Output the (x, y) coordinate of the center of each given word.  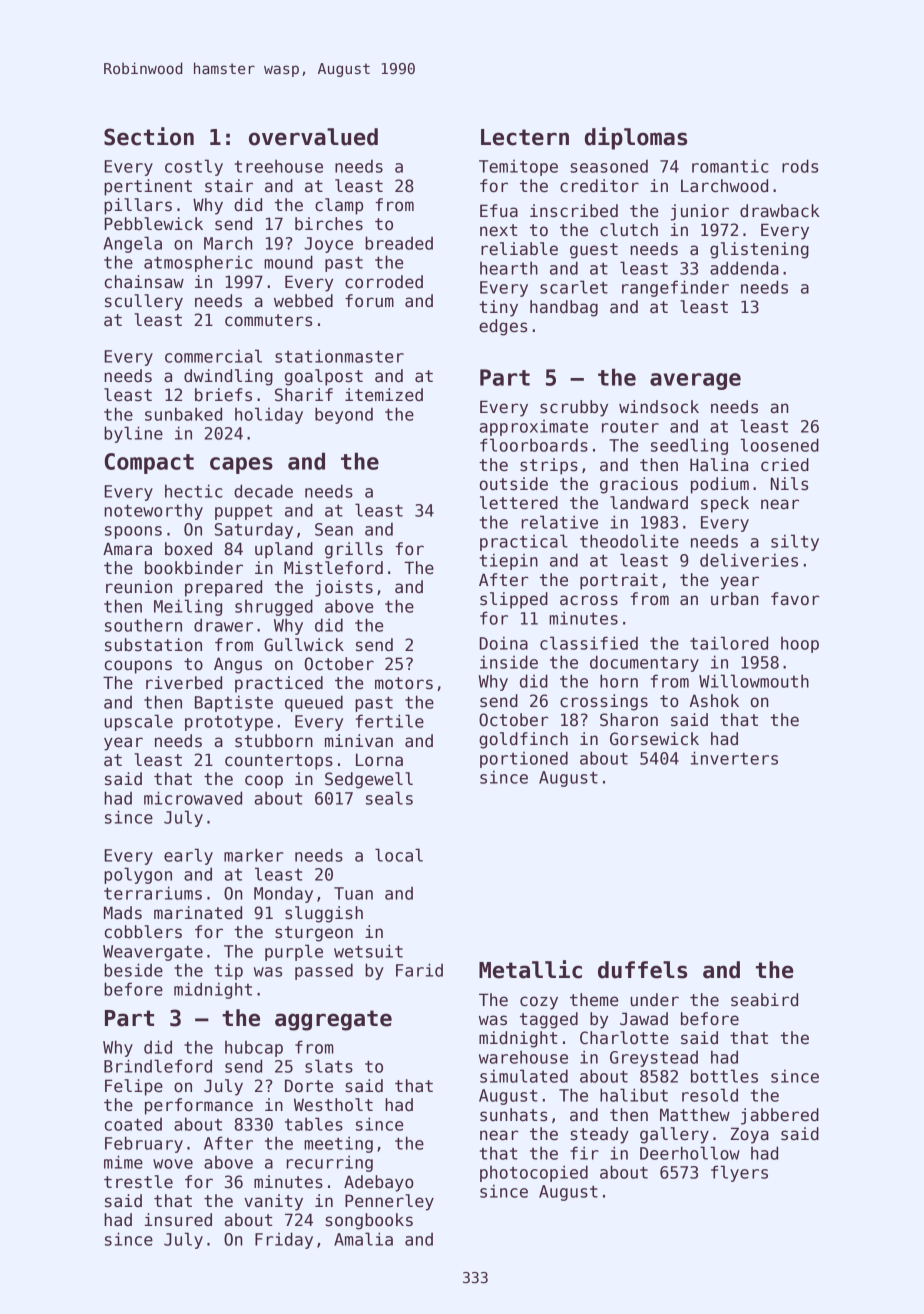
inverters (734, 758)
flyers (739, 1173)
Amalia (363, 1239)
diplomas (636, 138)
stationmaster (339, 356)
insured (178, 1220)
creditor (599, 186)
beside (133, 970)
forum (369, 301)
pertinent (148, 187)
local (399, 855)
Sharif (304, 395)
